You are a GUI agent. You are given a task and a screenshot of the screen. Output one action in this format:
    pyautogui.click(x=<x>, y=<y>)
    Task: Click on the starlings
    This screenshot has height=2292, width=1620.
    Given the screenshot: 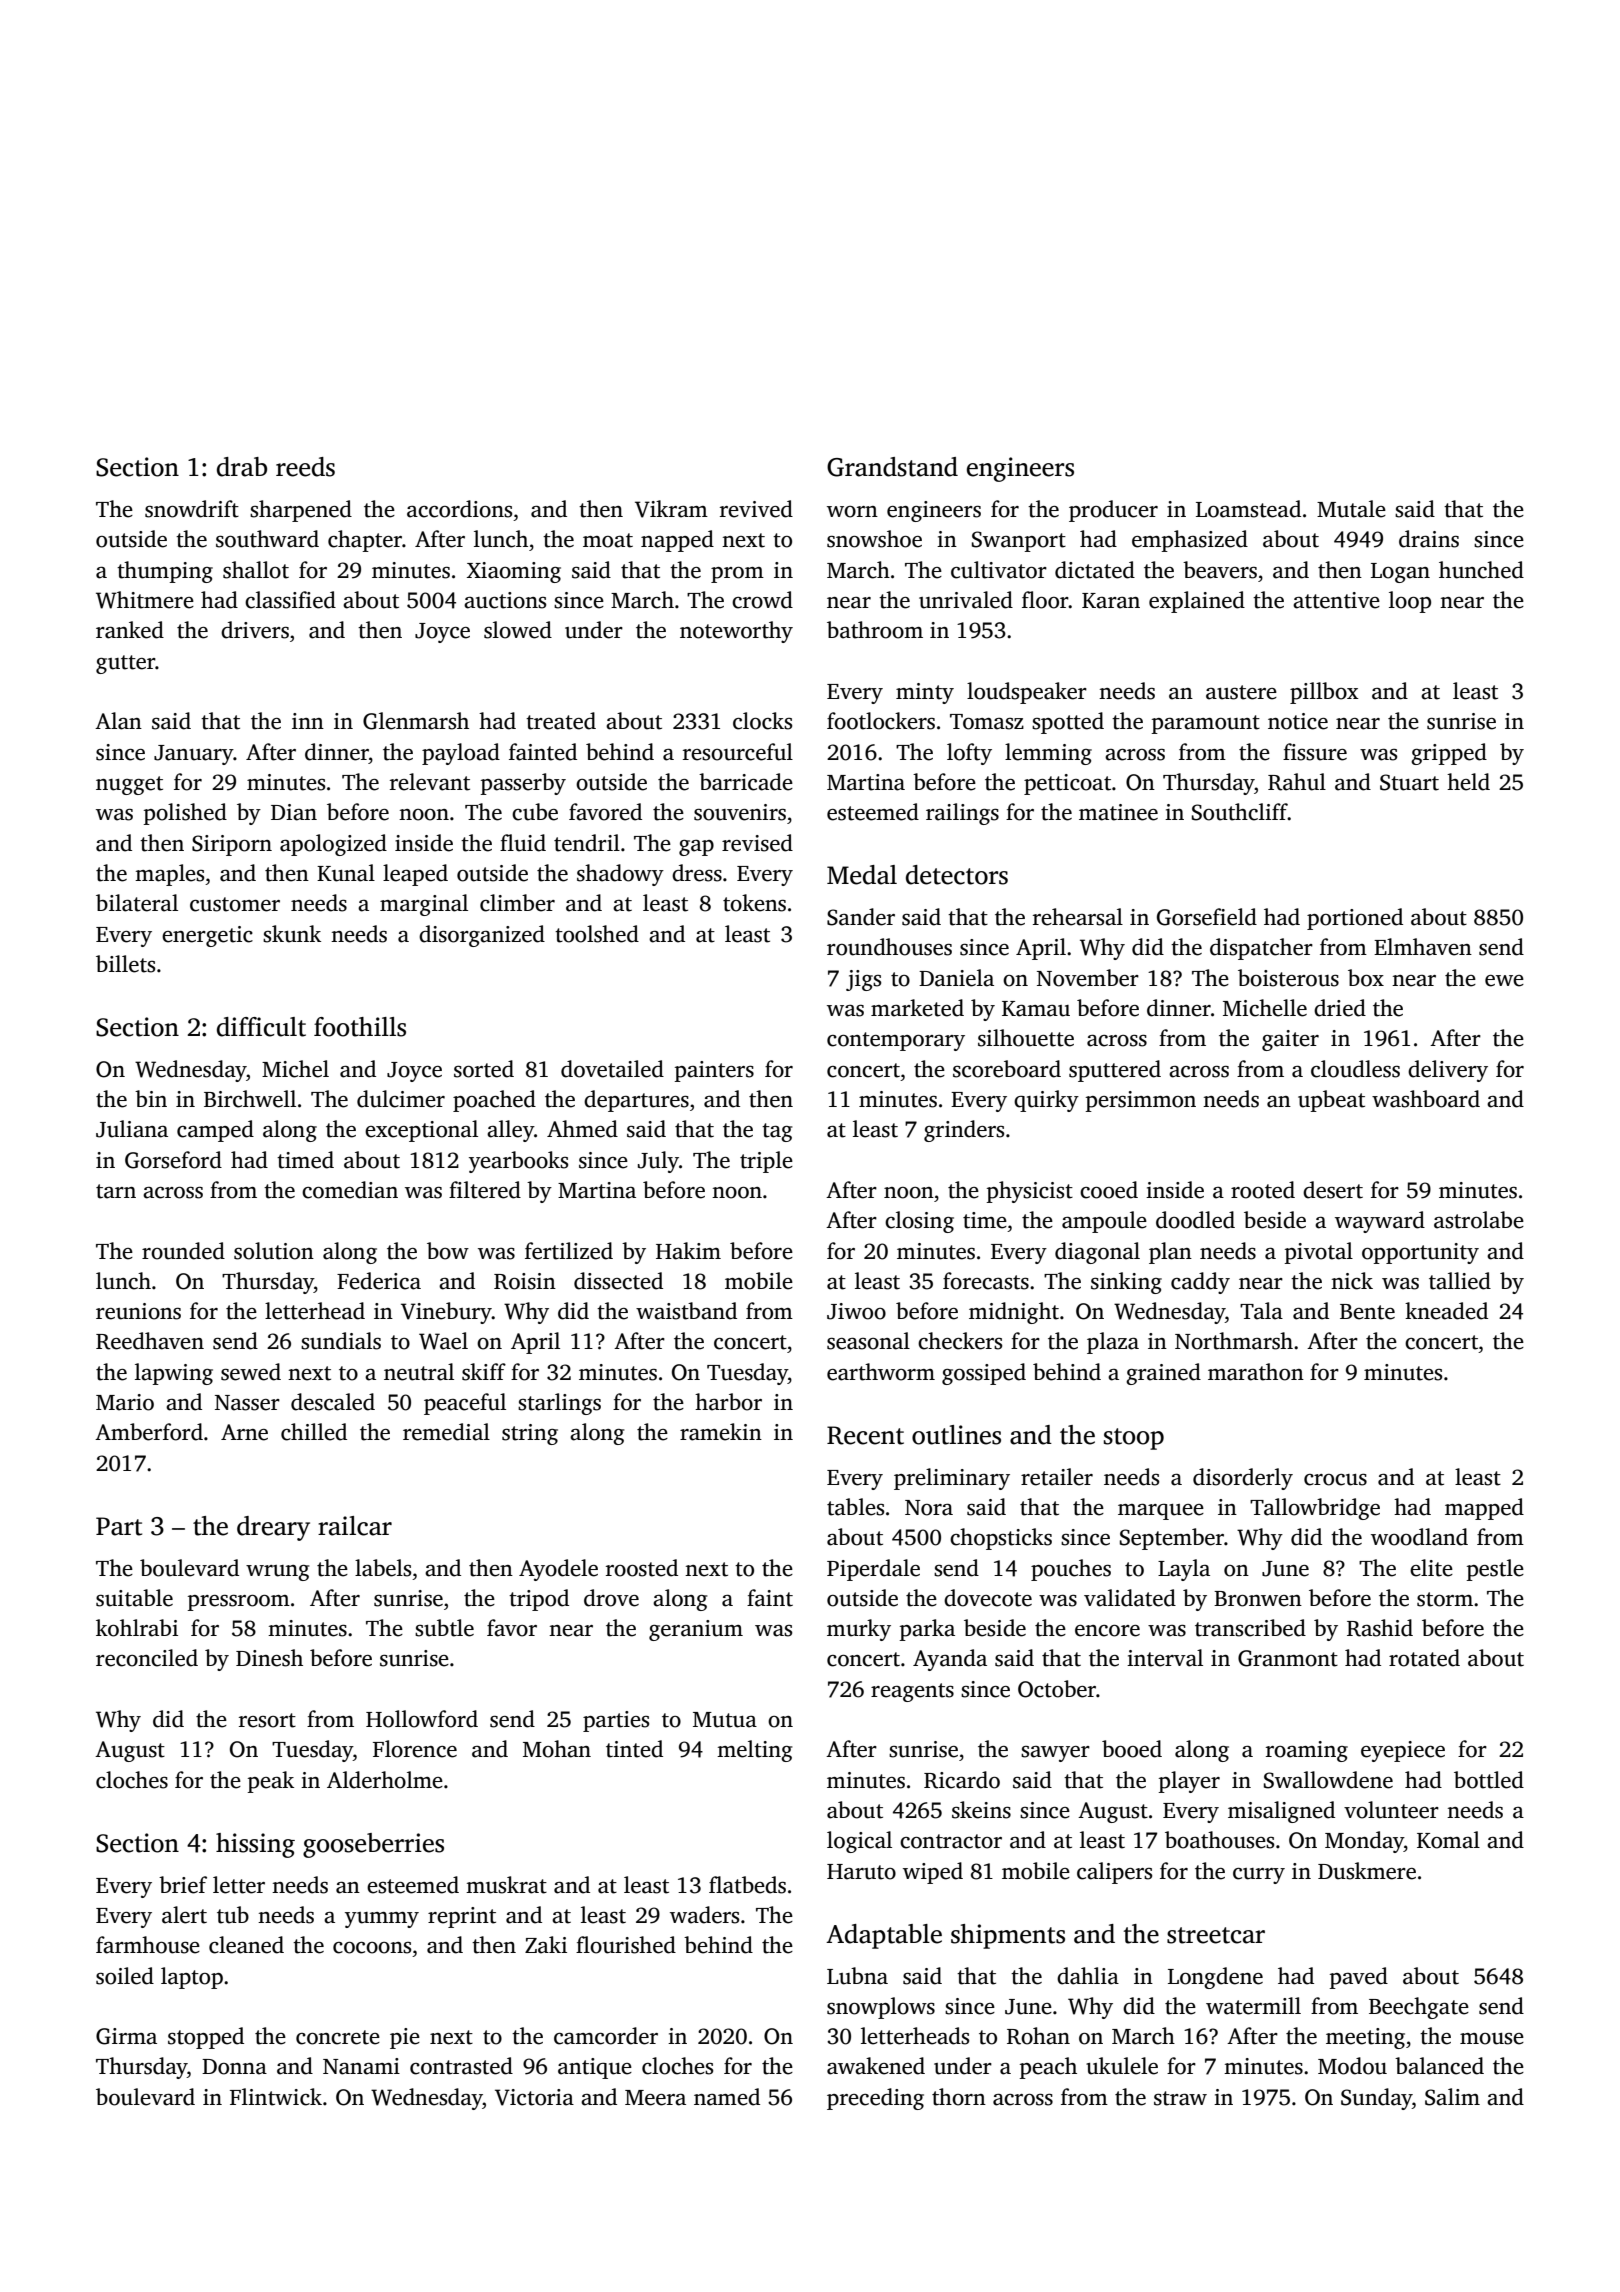 What is the action you would take?
    pyautogui.click(x=559, y=1404)
